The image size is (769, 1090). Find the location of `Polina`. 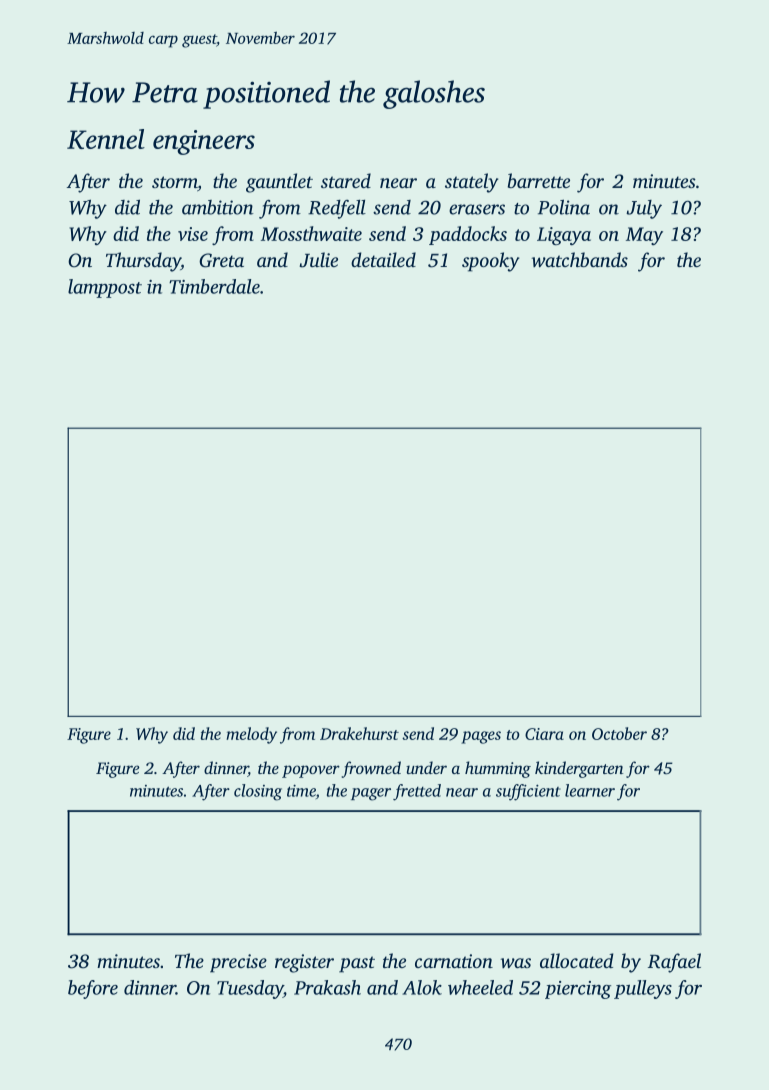

Polina is located at coordinates (564, 207).
